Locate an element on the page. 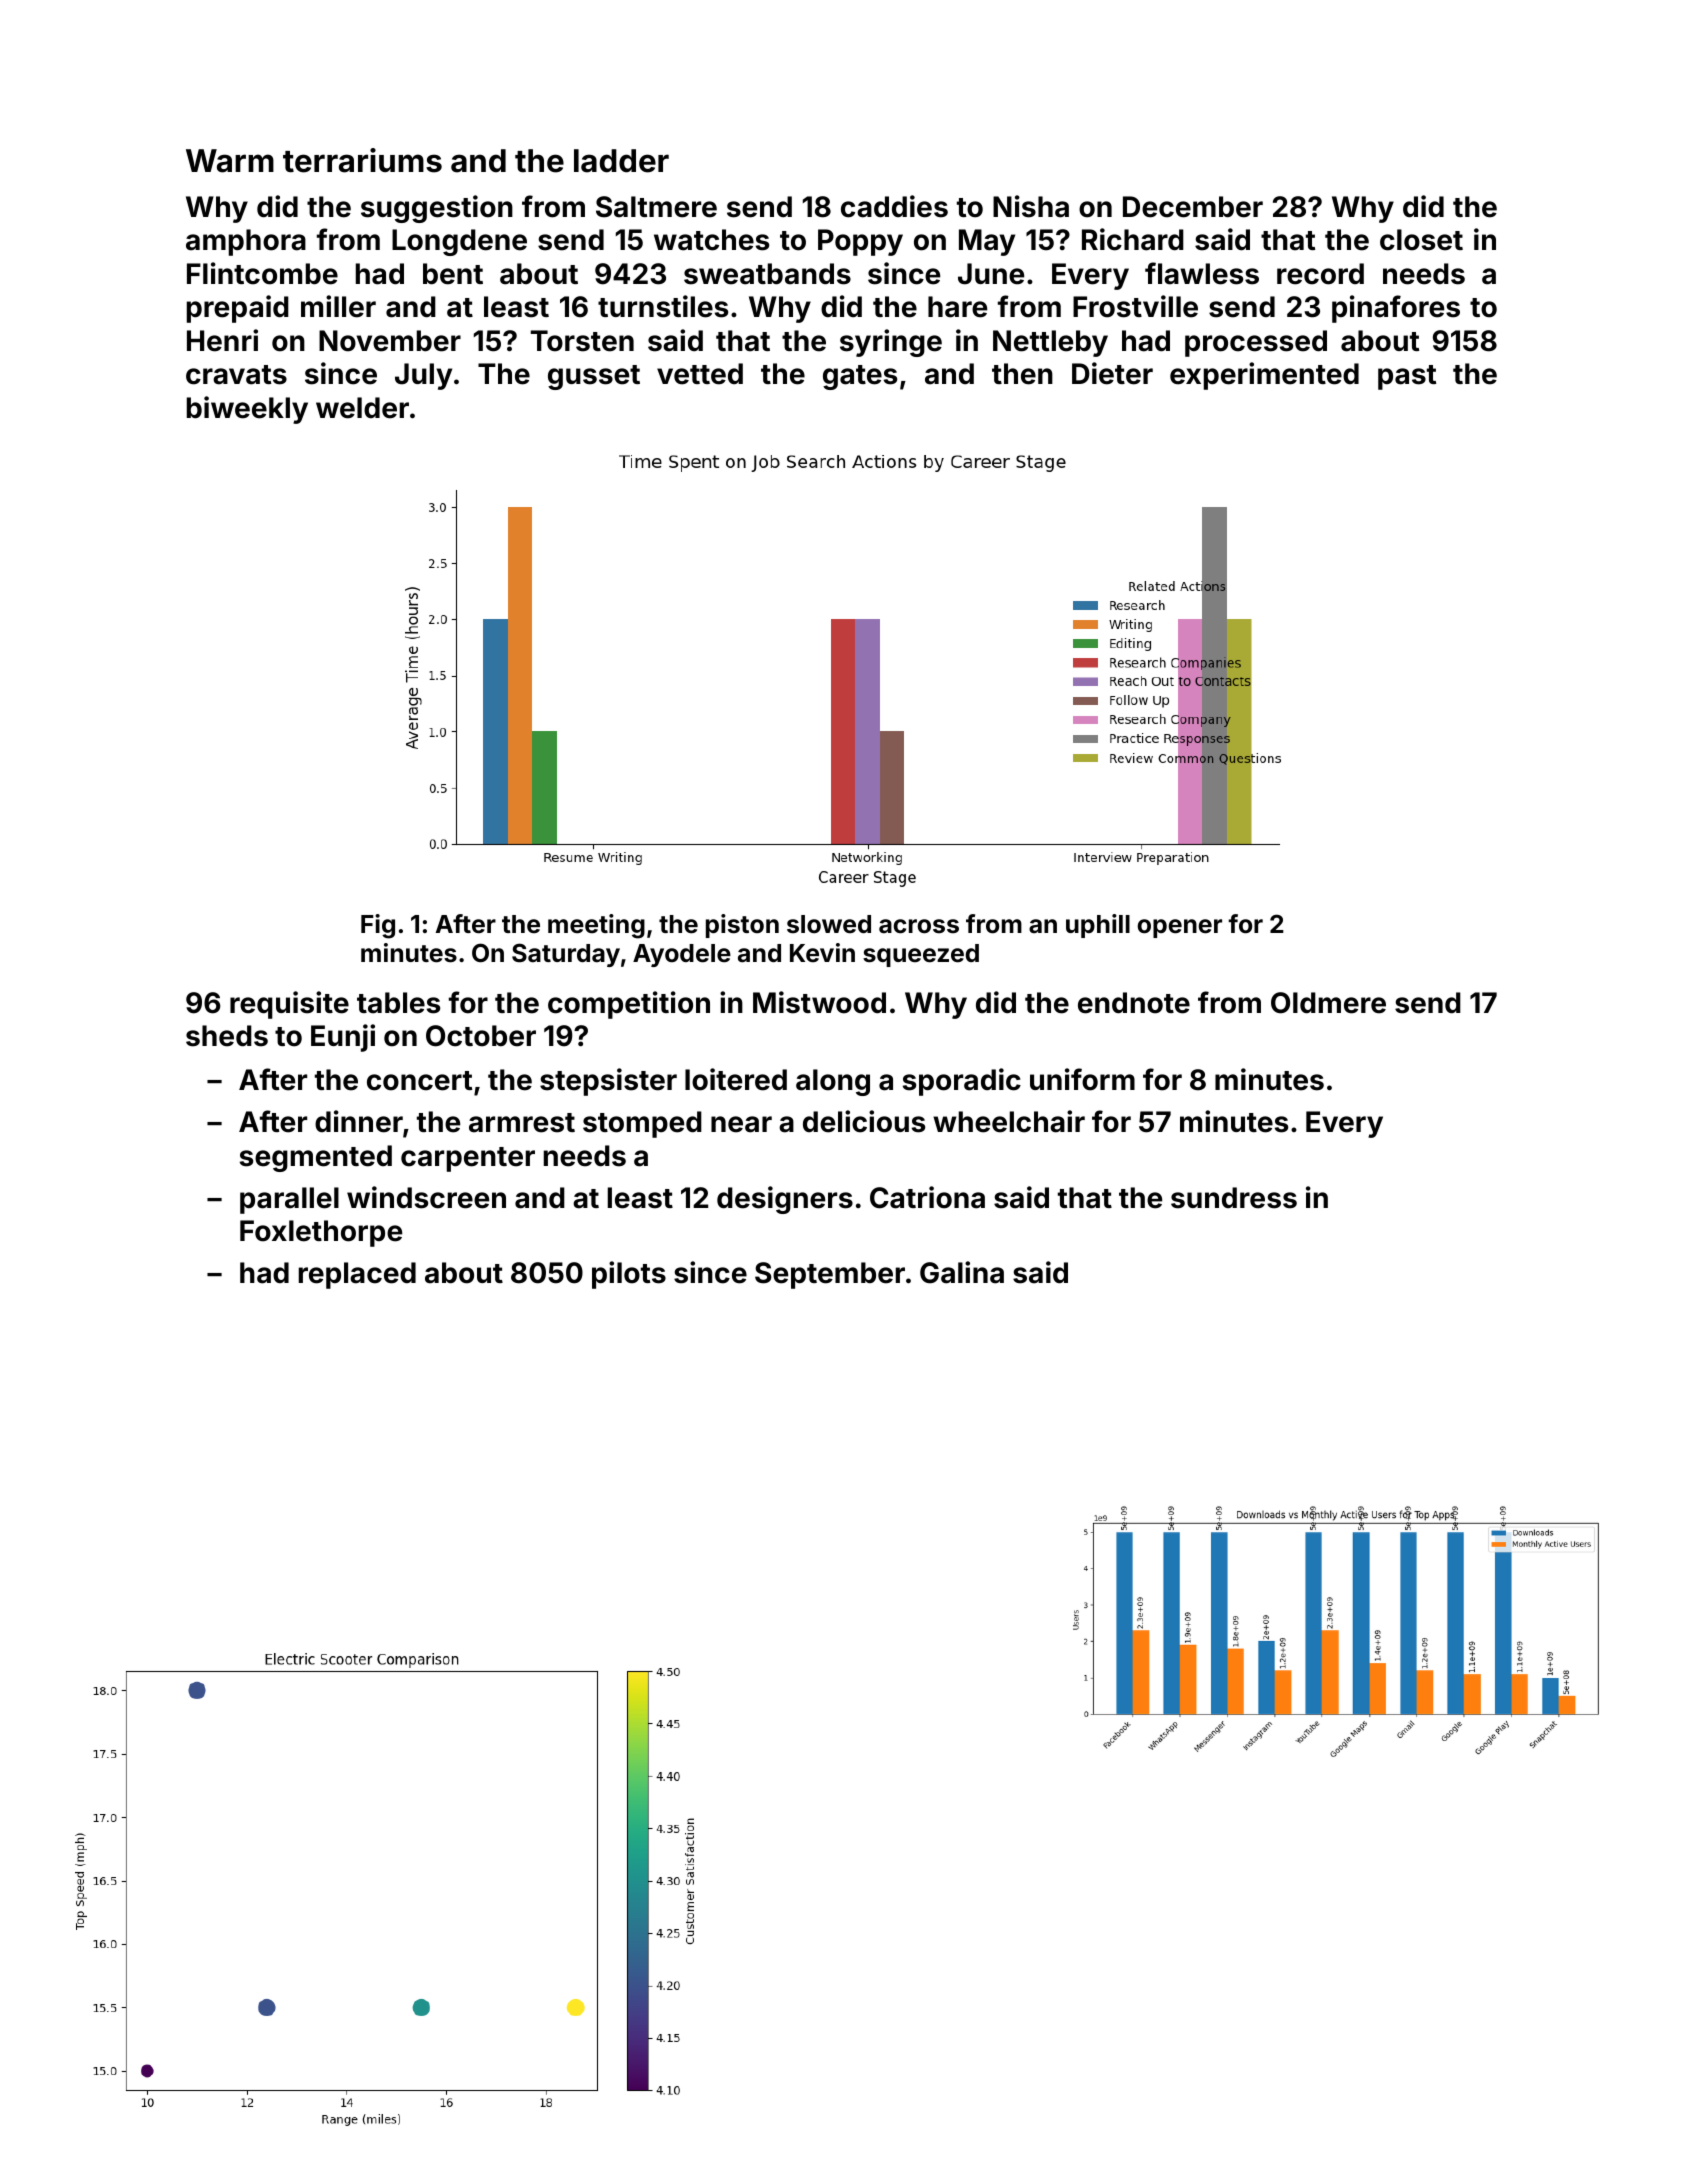 This image has height=2178, width=1683. welder is located at coordinates (362, 408).
